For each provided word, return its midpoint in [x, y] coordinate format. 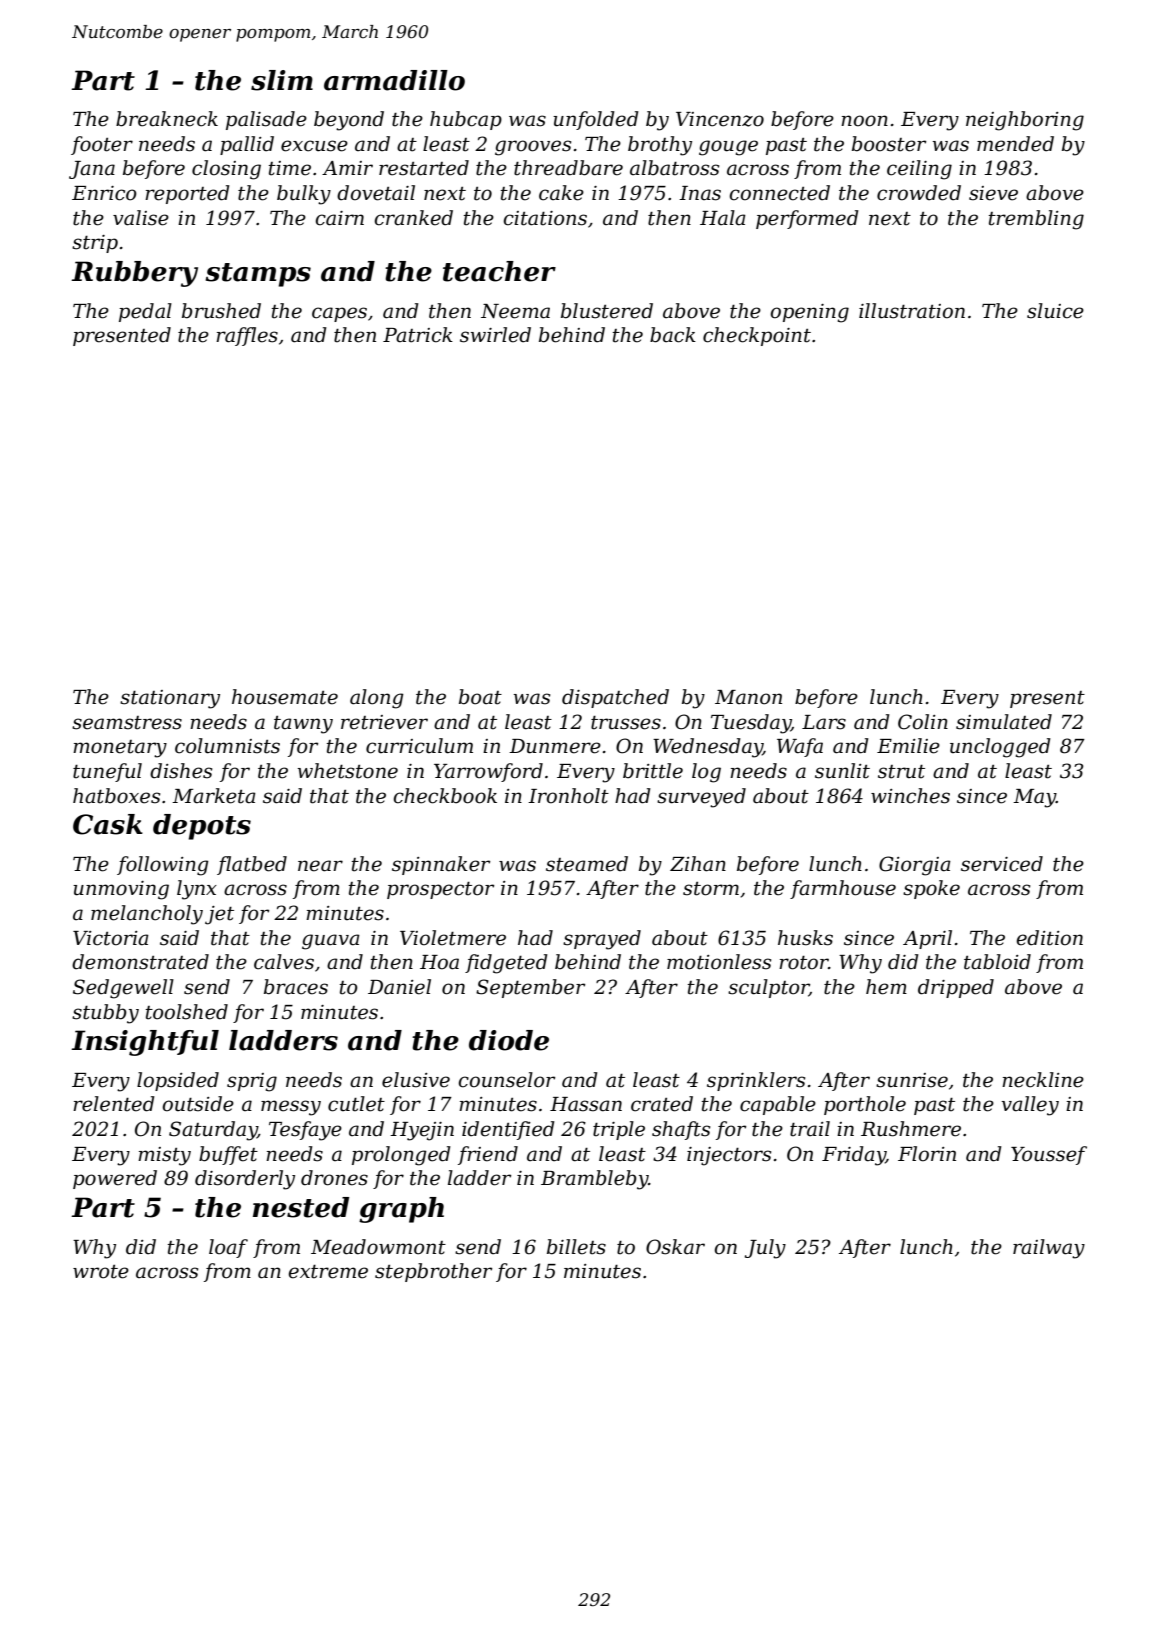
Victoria [111, 938]
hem [886, 987]
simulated [1004, 722]
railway [1049, 1249]
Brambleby [594, 1180]
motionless [719, 962]
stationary [170, 699]
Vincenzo [720, 119]
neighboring [1025, 121]
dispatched [615, 698]
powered [115, 1179]
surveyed [701, 798]
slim [282, 80]
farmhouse [843, 889]
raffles [247, 336]
